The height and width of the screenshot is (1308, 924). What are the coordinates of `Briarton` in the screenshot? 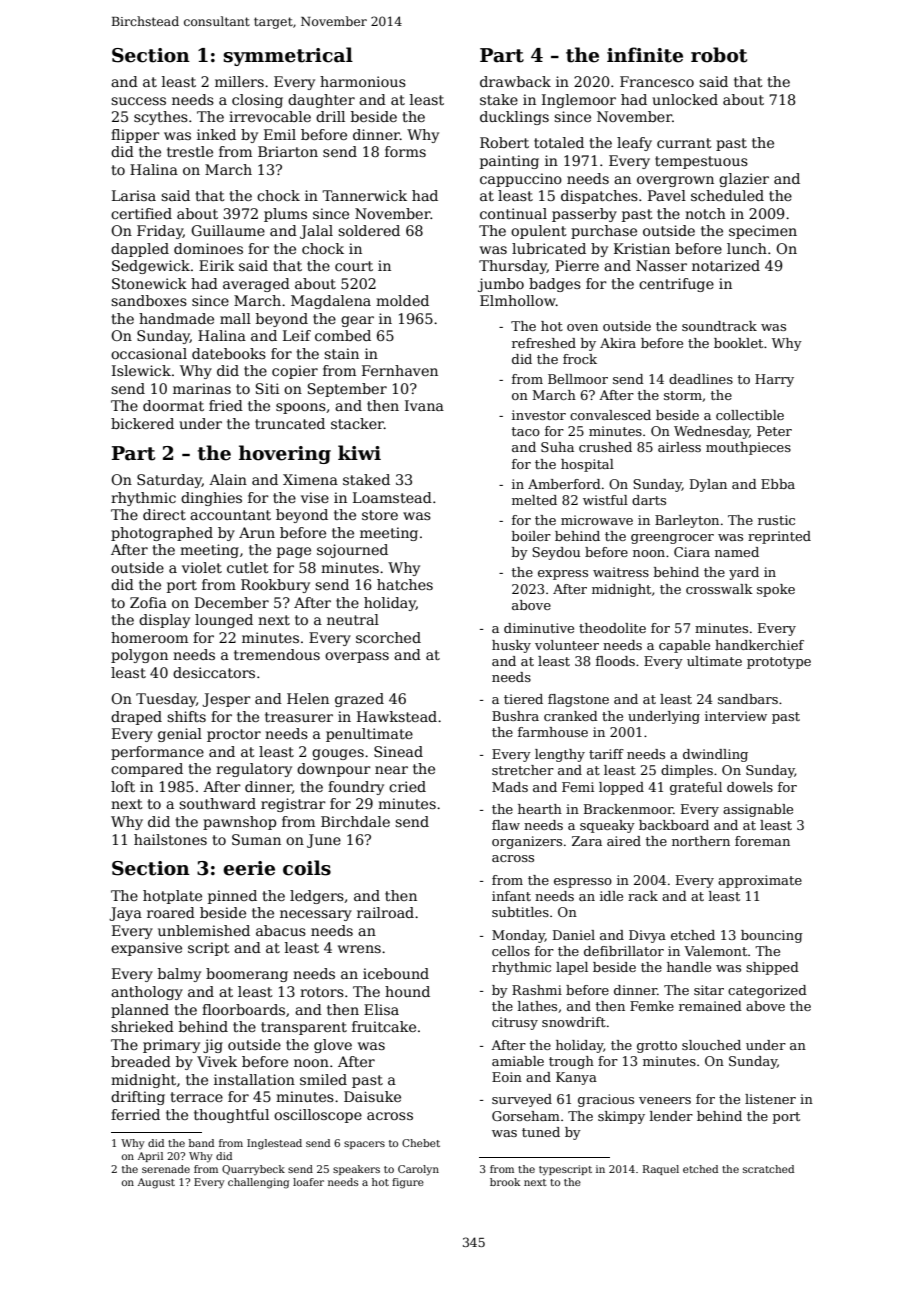 It's located at (288, 151).
